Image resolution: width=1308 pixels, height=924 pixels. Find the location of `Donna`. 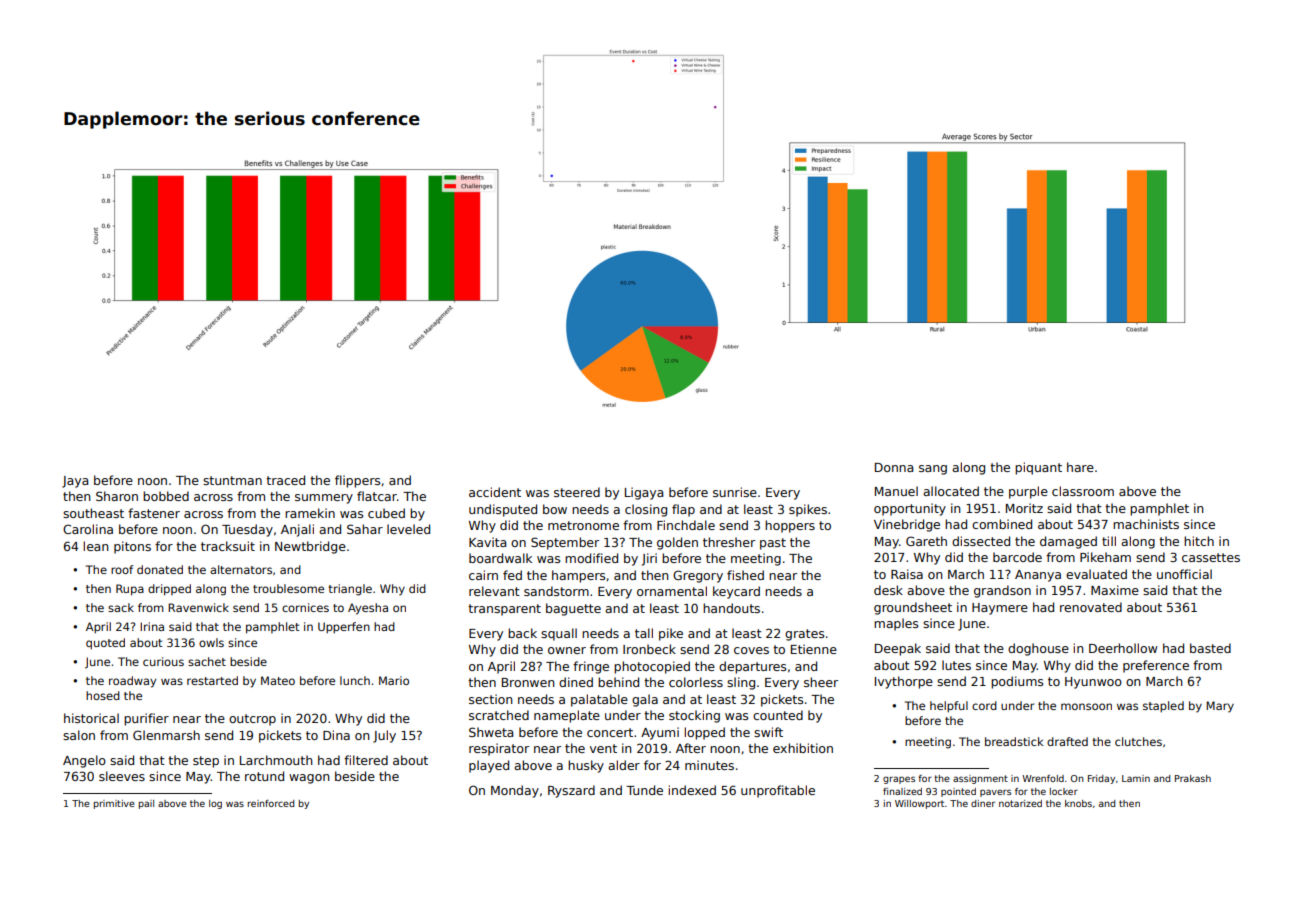

Donna is located at coordinates (894, 467).
